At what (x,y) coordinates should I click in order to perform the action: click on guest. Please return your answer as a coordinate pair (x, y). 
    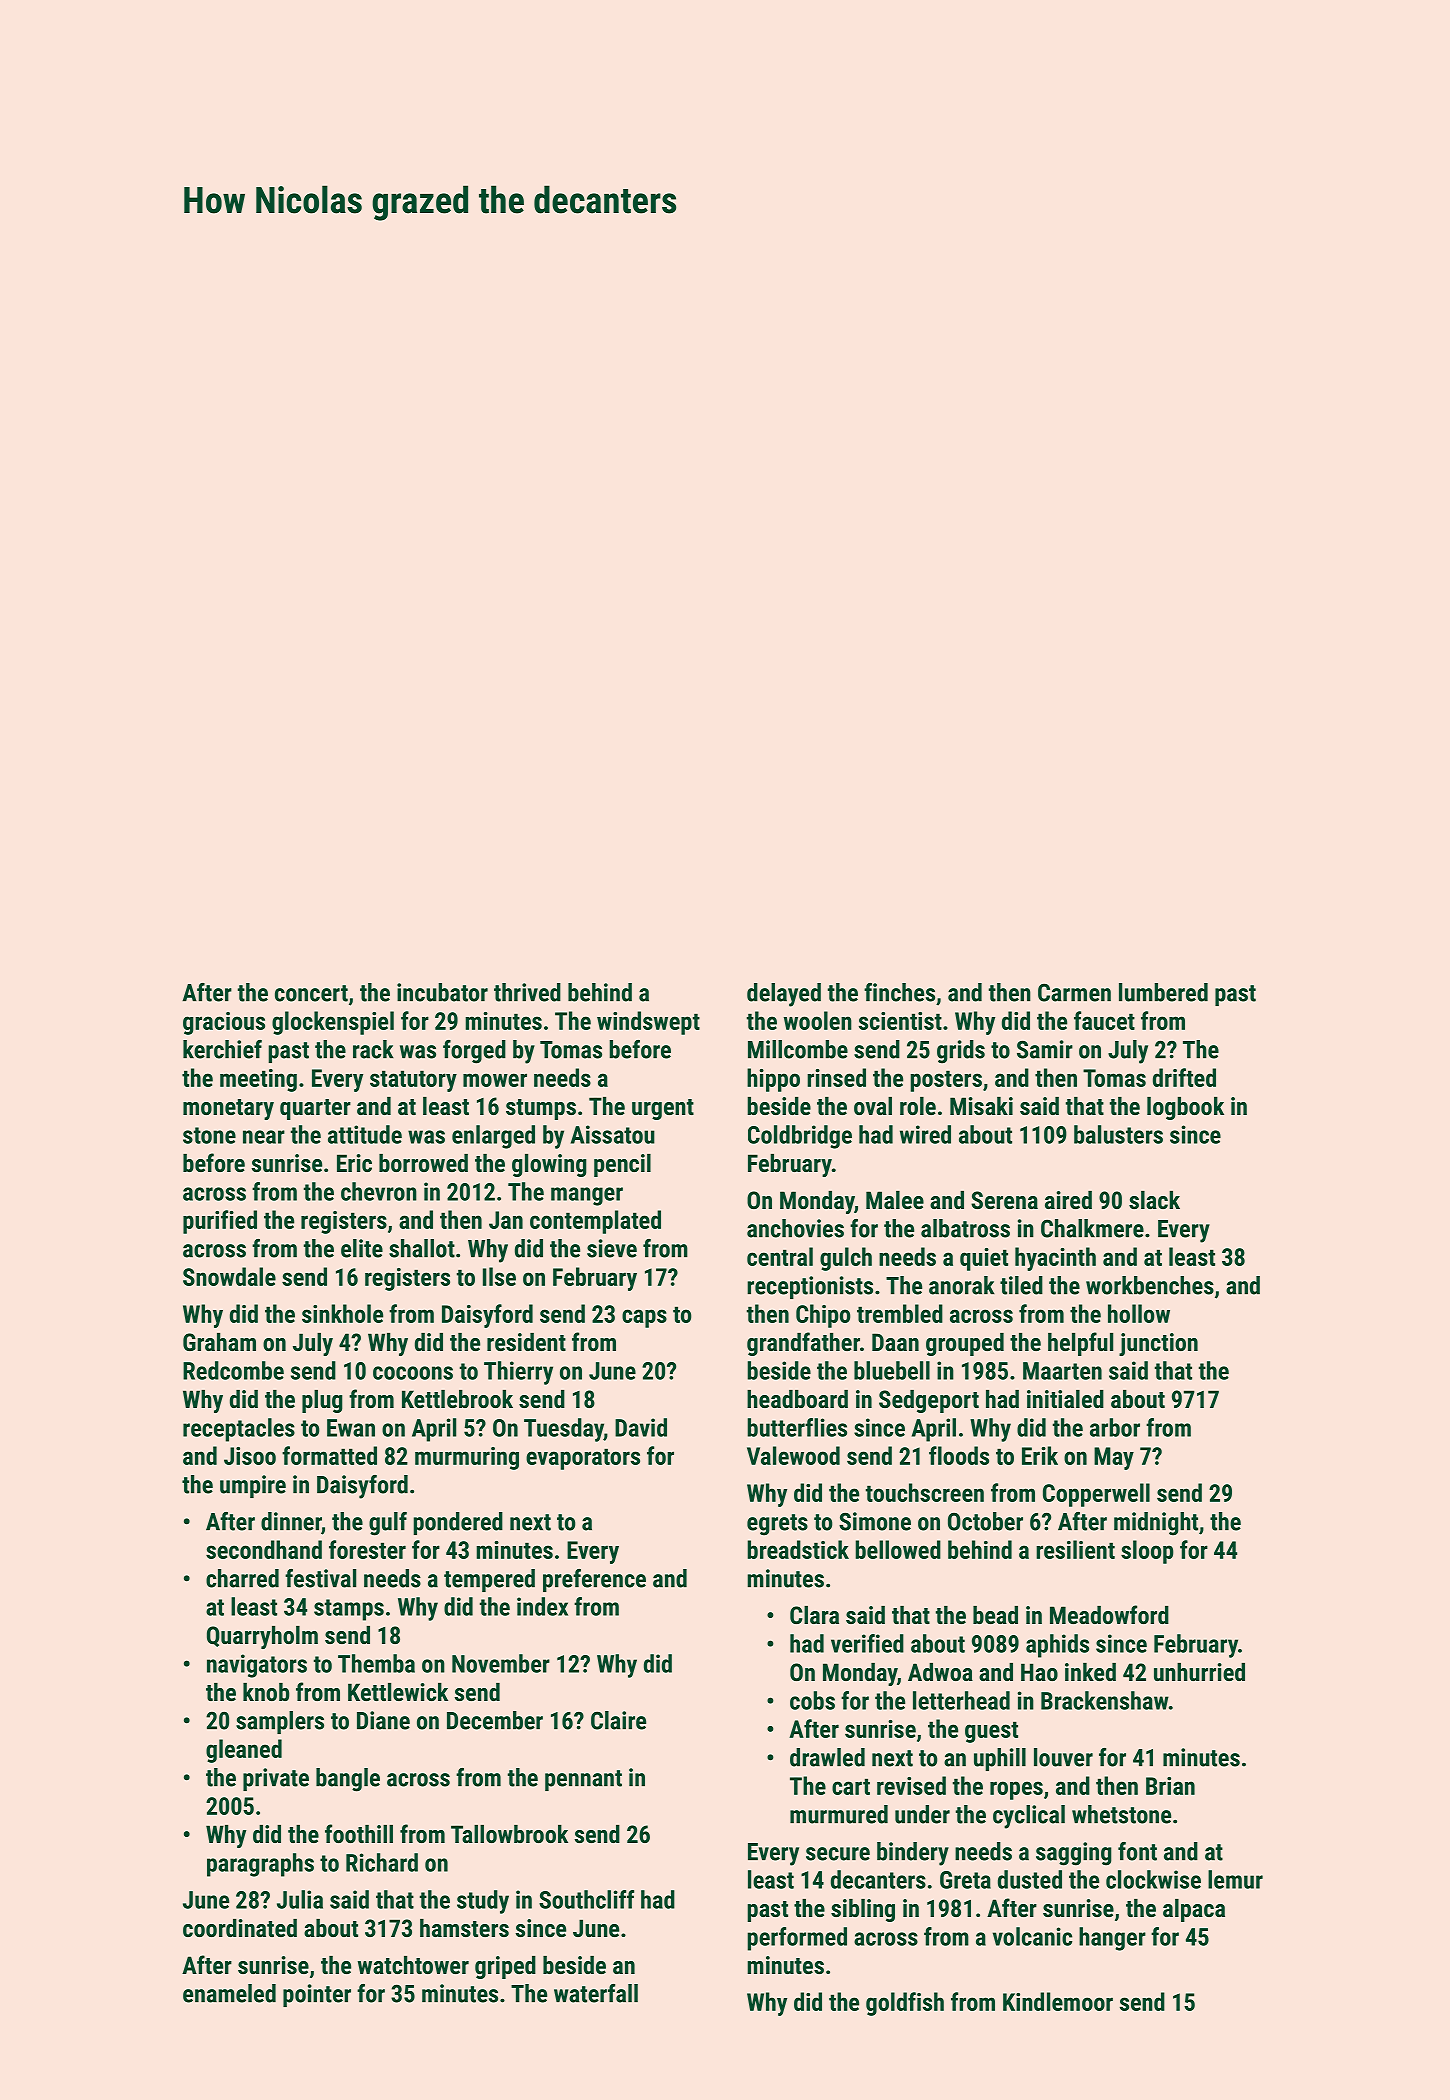
    Looking at the image, I should click on (991, 1732).
